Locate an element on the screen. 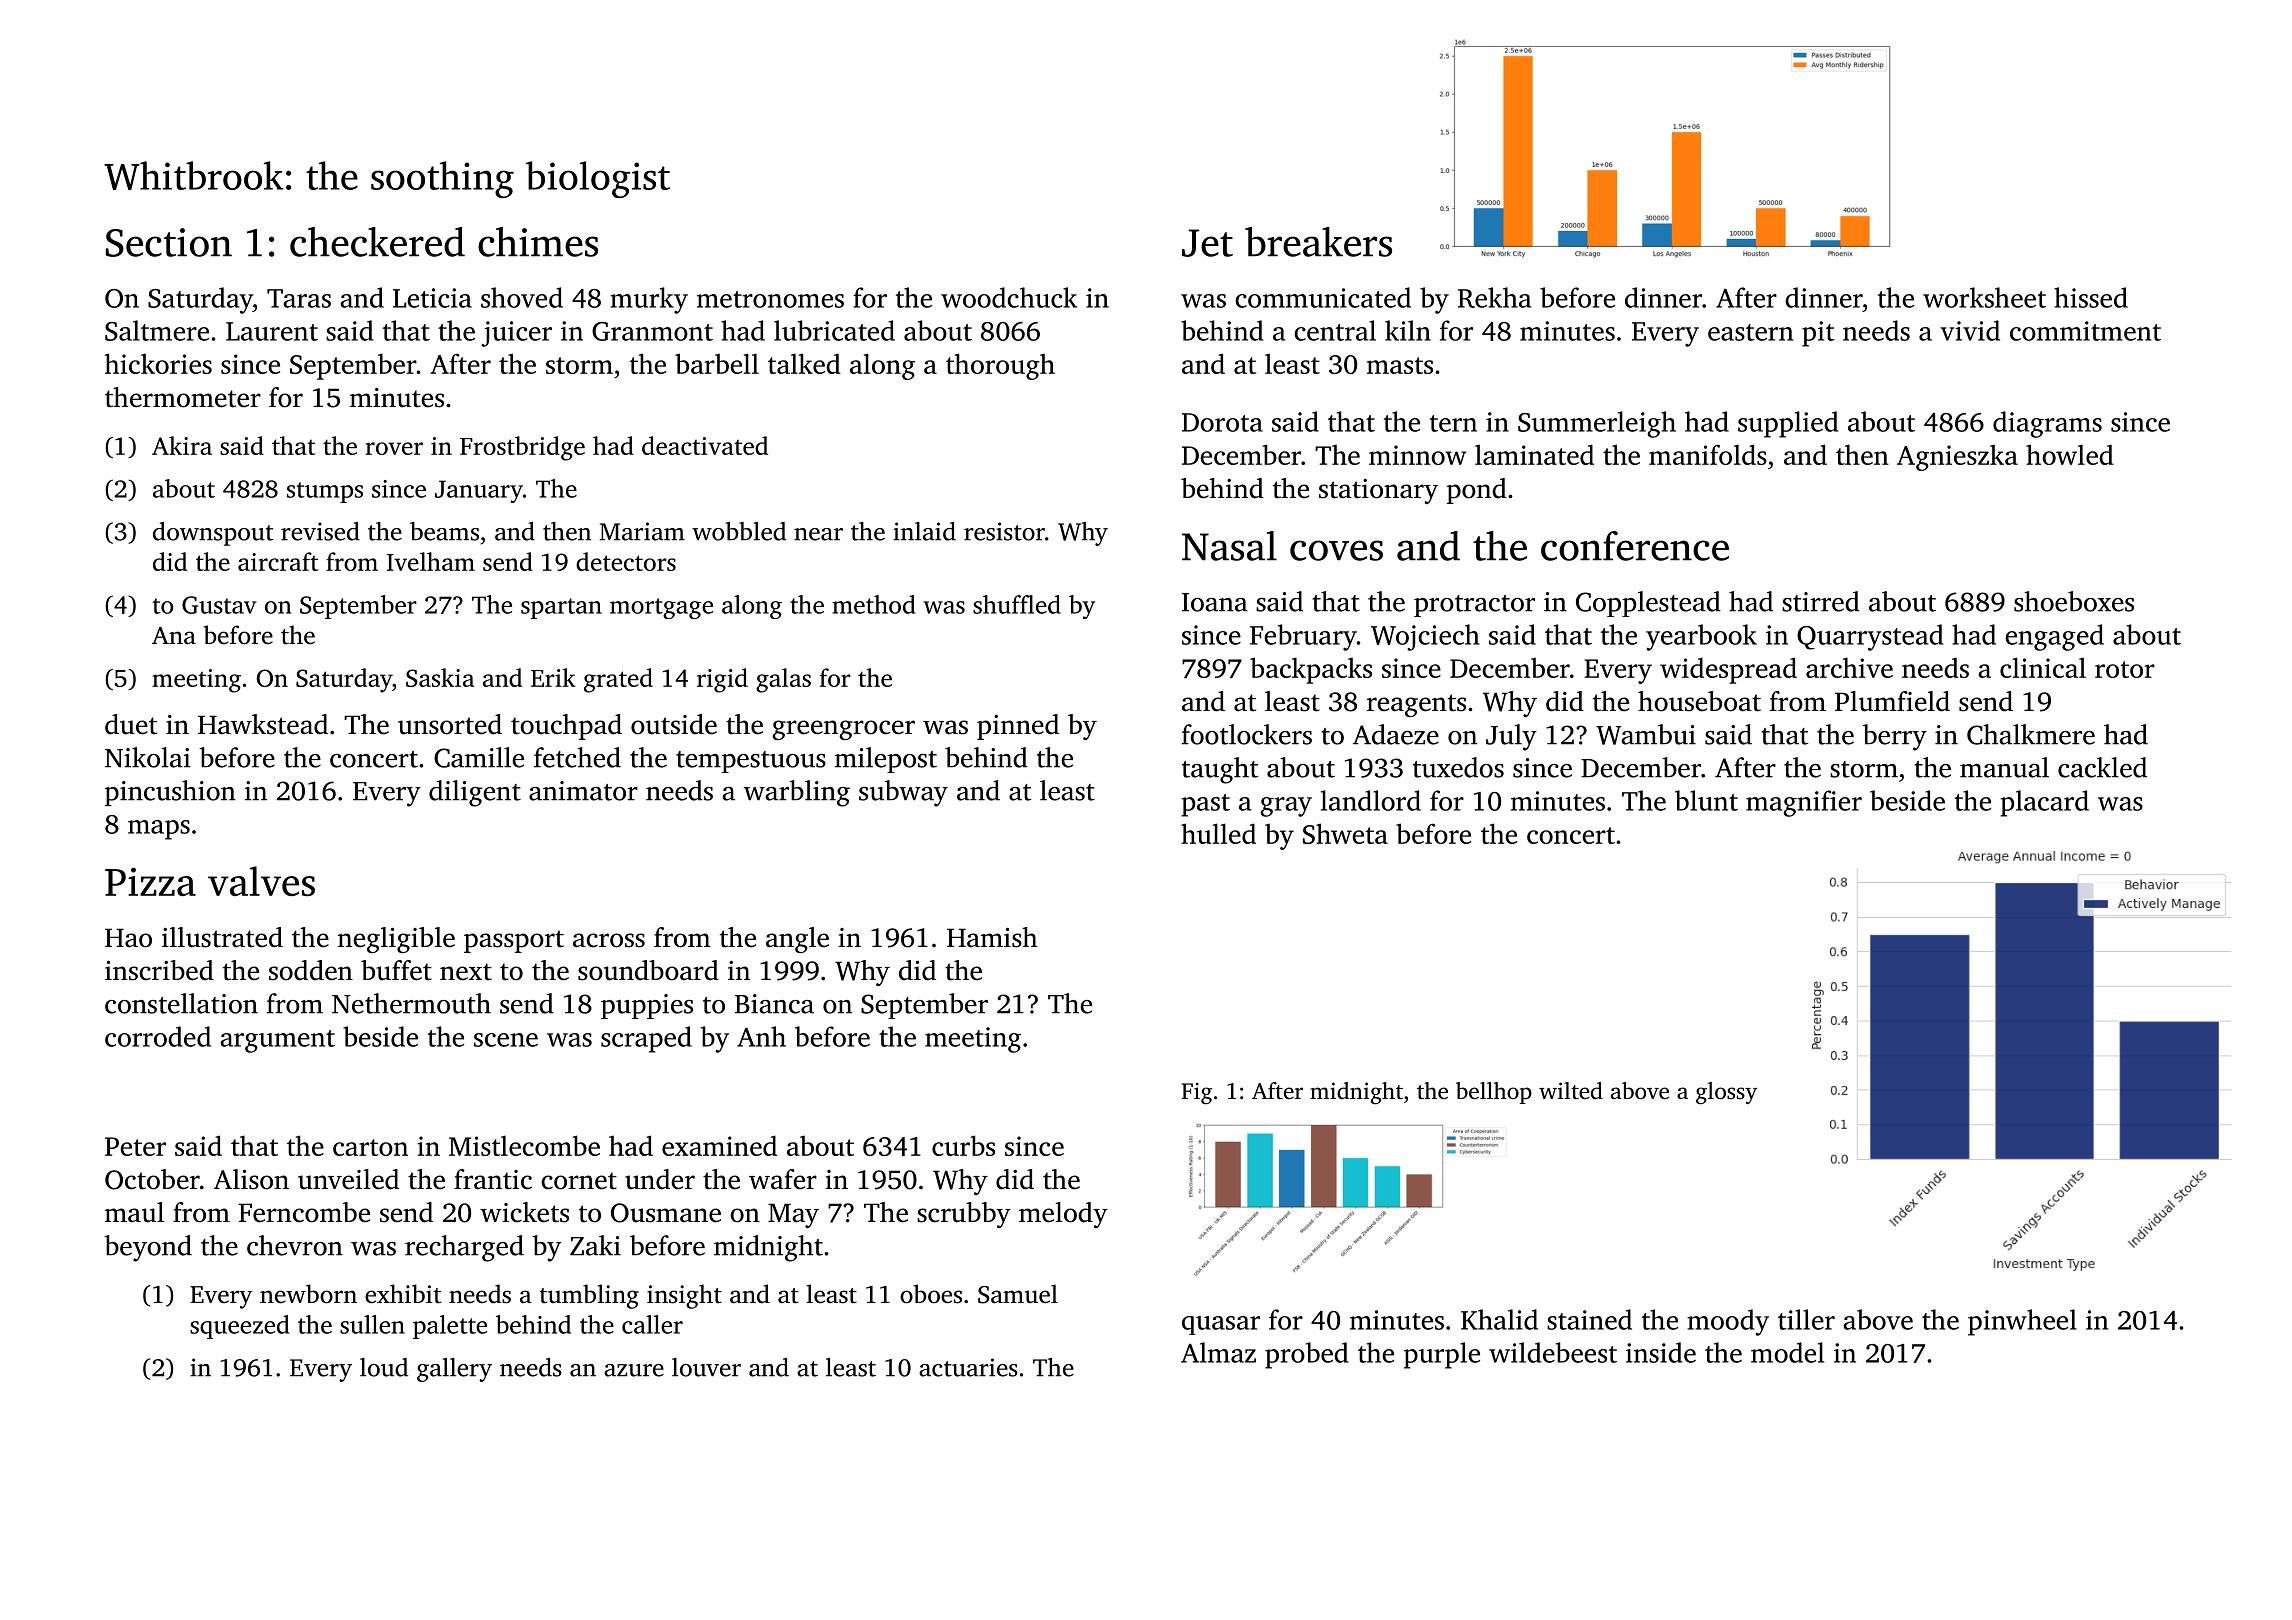  worksheet is located at coordinates (1984, 297).
